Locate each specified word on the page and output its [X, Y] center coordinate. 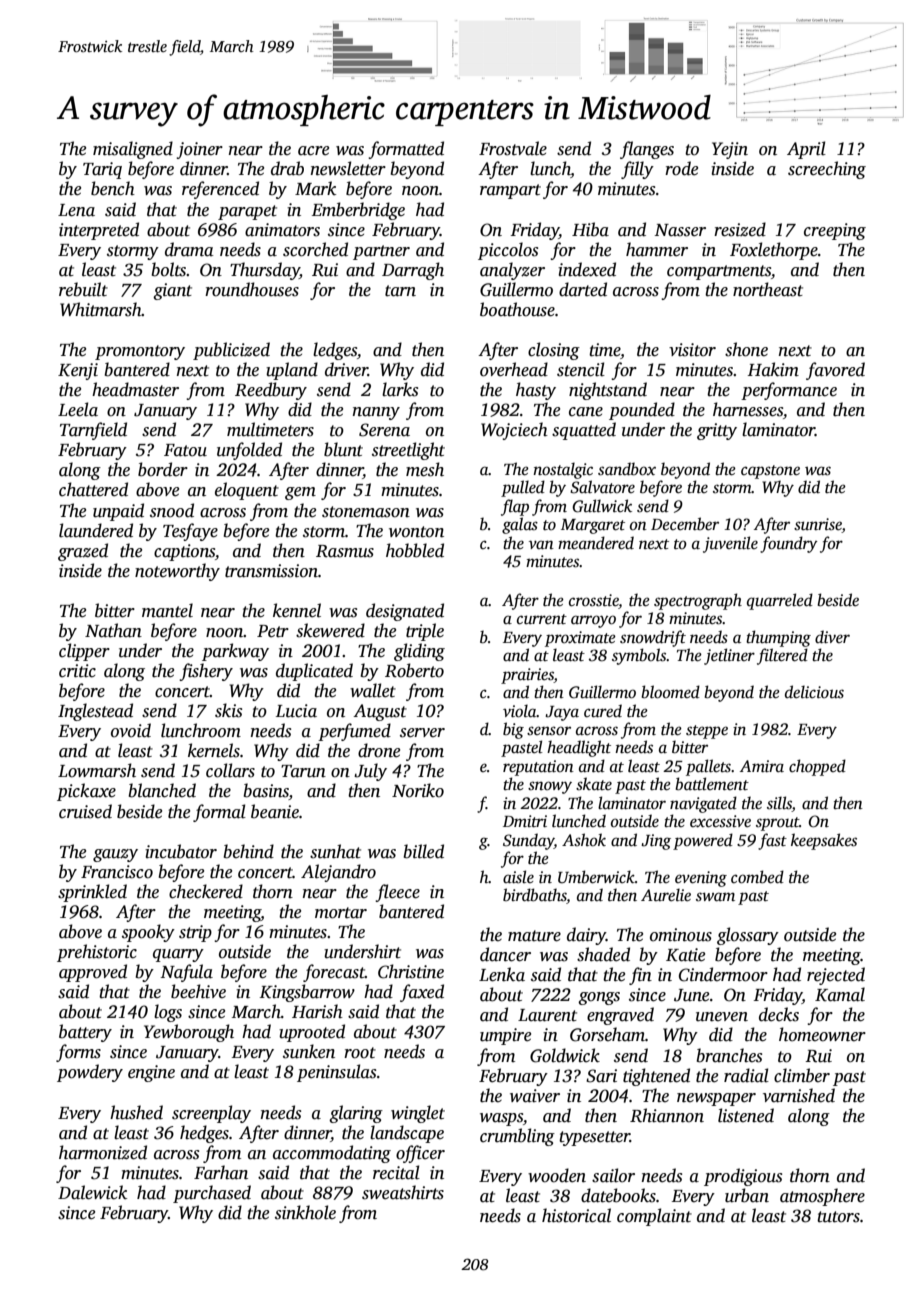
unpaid [118, 512]
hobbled [415, 550]
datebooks [618, 1195]
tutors [838, 1217]
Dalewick [92, 1192]
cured [603, 711]
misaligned [133, 150]
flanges [647, 150]
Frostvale [513, 148]
